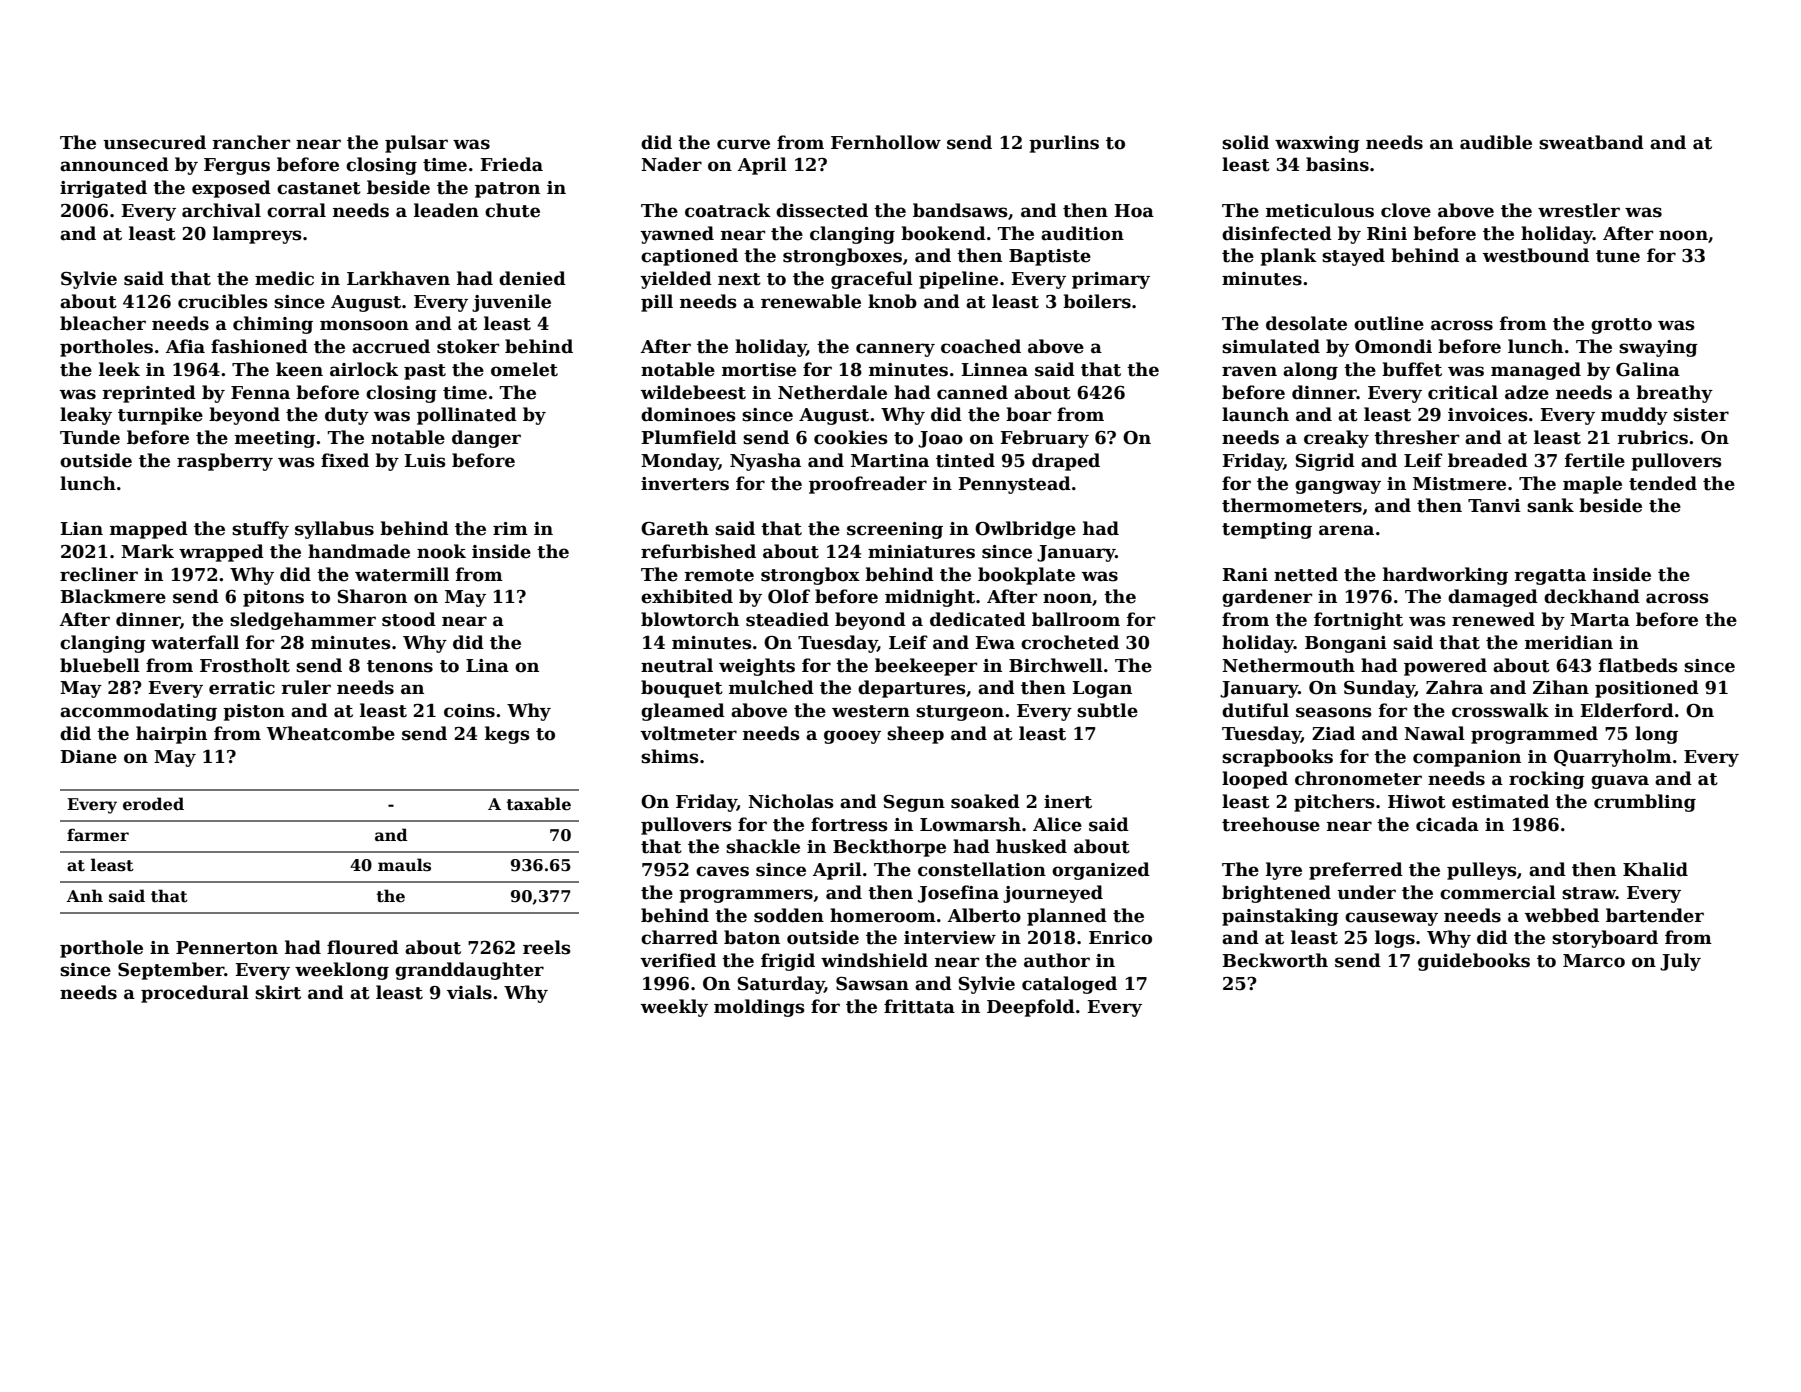 The width and height of the screenshot is (1801, 1392). What do you see at coordinates (1550, 505) in the screenshot?
I see `sank` at bounding box center [1550, 505].
